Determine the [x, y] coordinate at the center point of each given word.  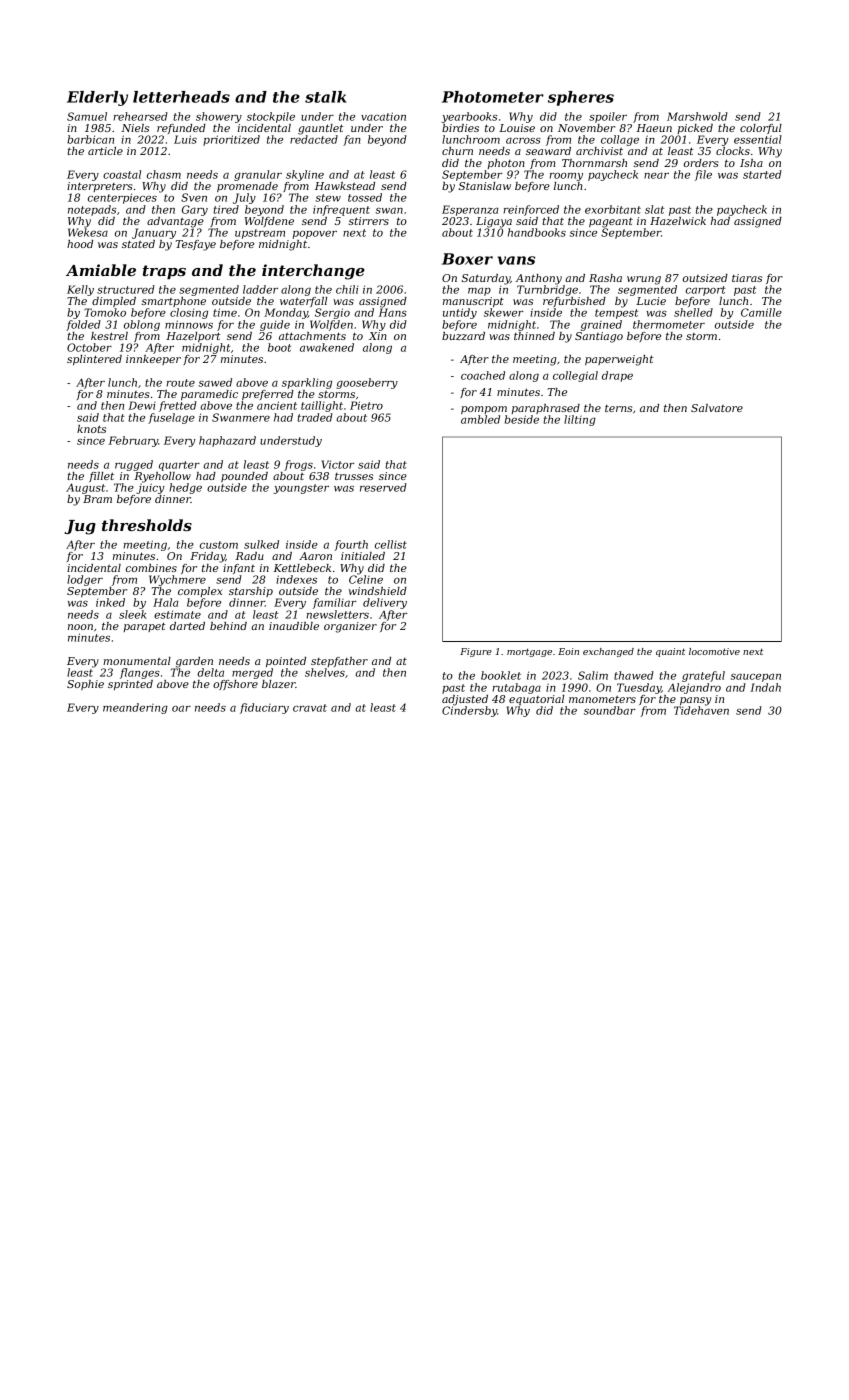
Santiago [599, 337]
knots [91, 429]
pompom [484, 410]
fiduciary [264, 708]
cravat [310, 708]
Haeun [654, 128]
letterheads [181, 97]
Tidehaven [701, 710]
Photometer [493, 97]
